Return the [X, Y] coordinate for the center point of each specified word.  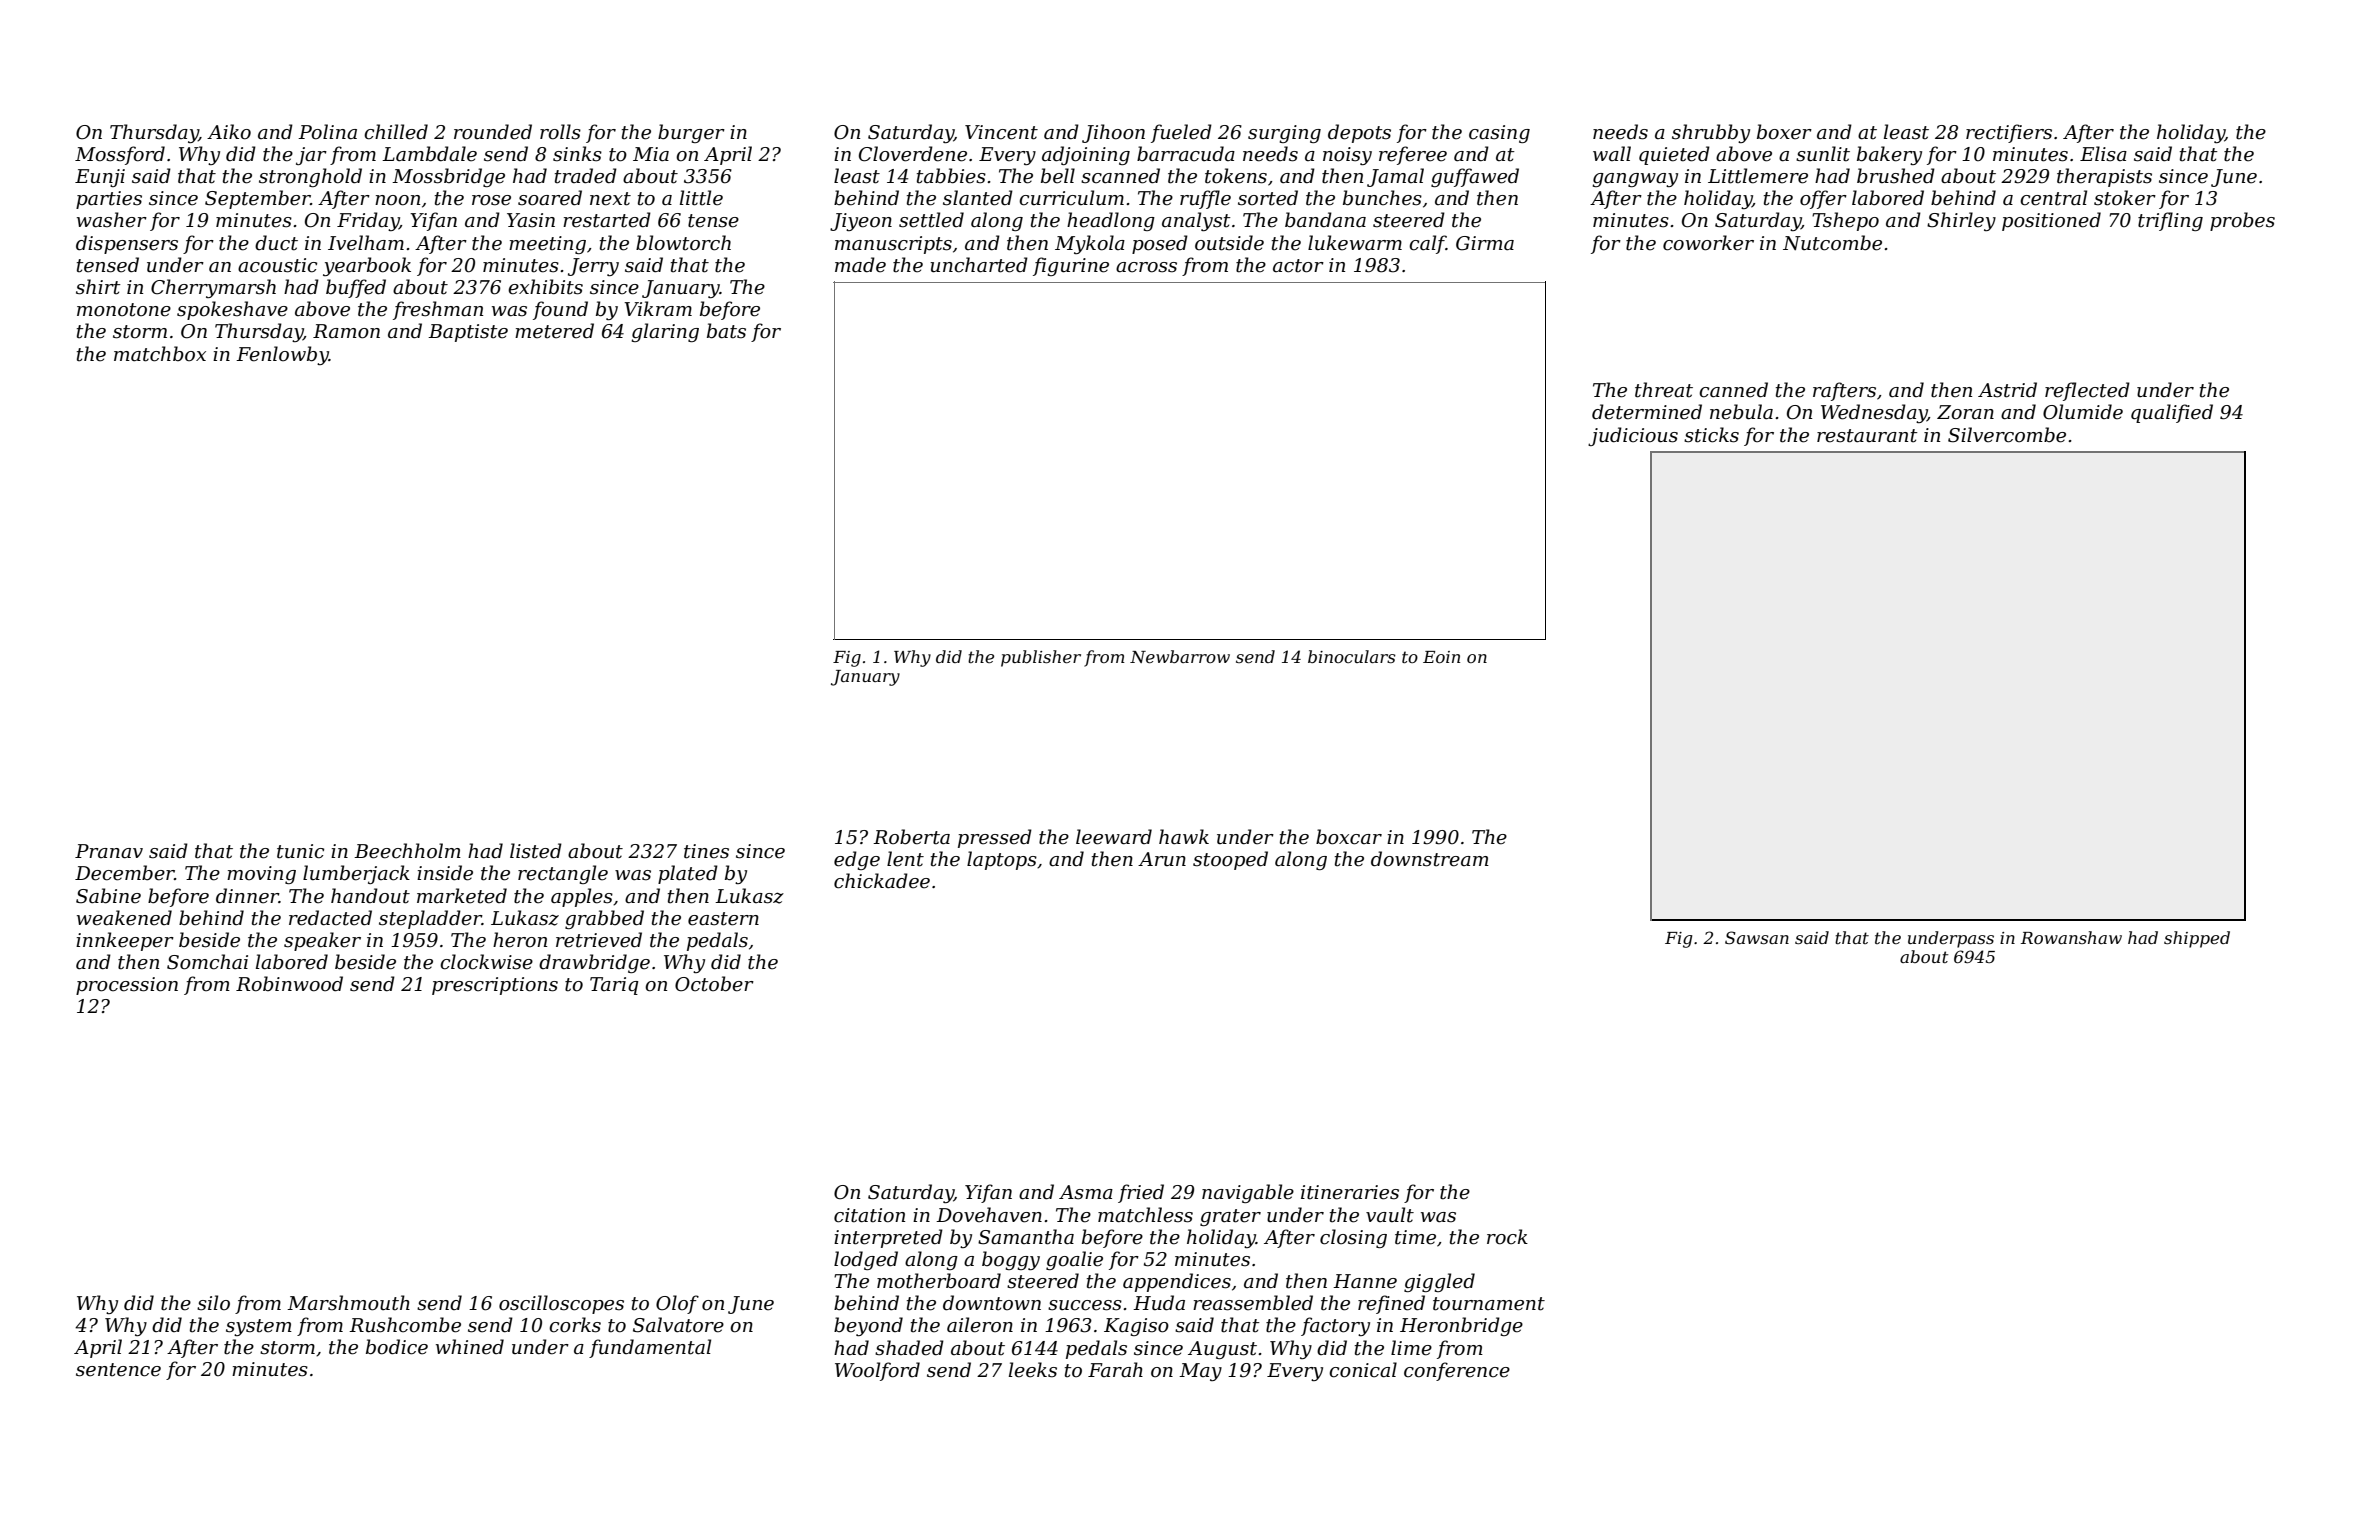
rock [1507, 1237]
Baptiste [468, 333]
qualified [2172, 413]
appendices [1177, 1282]
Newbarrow [1180, 656]
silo [213, 1303]
